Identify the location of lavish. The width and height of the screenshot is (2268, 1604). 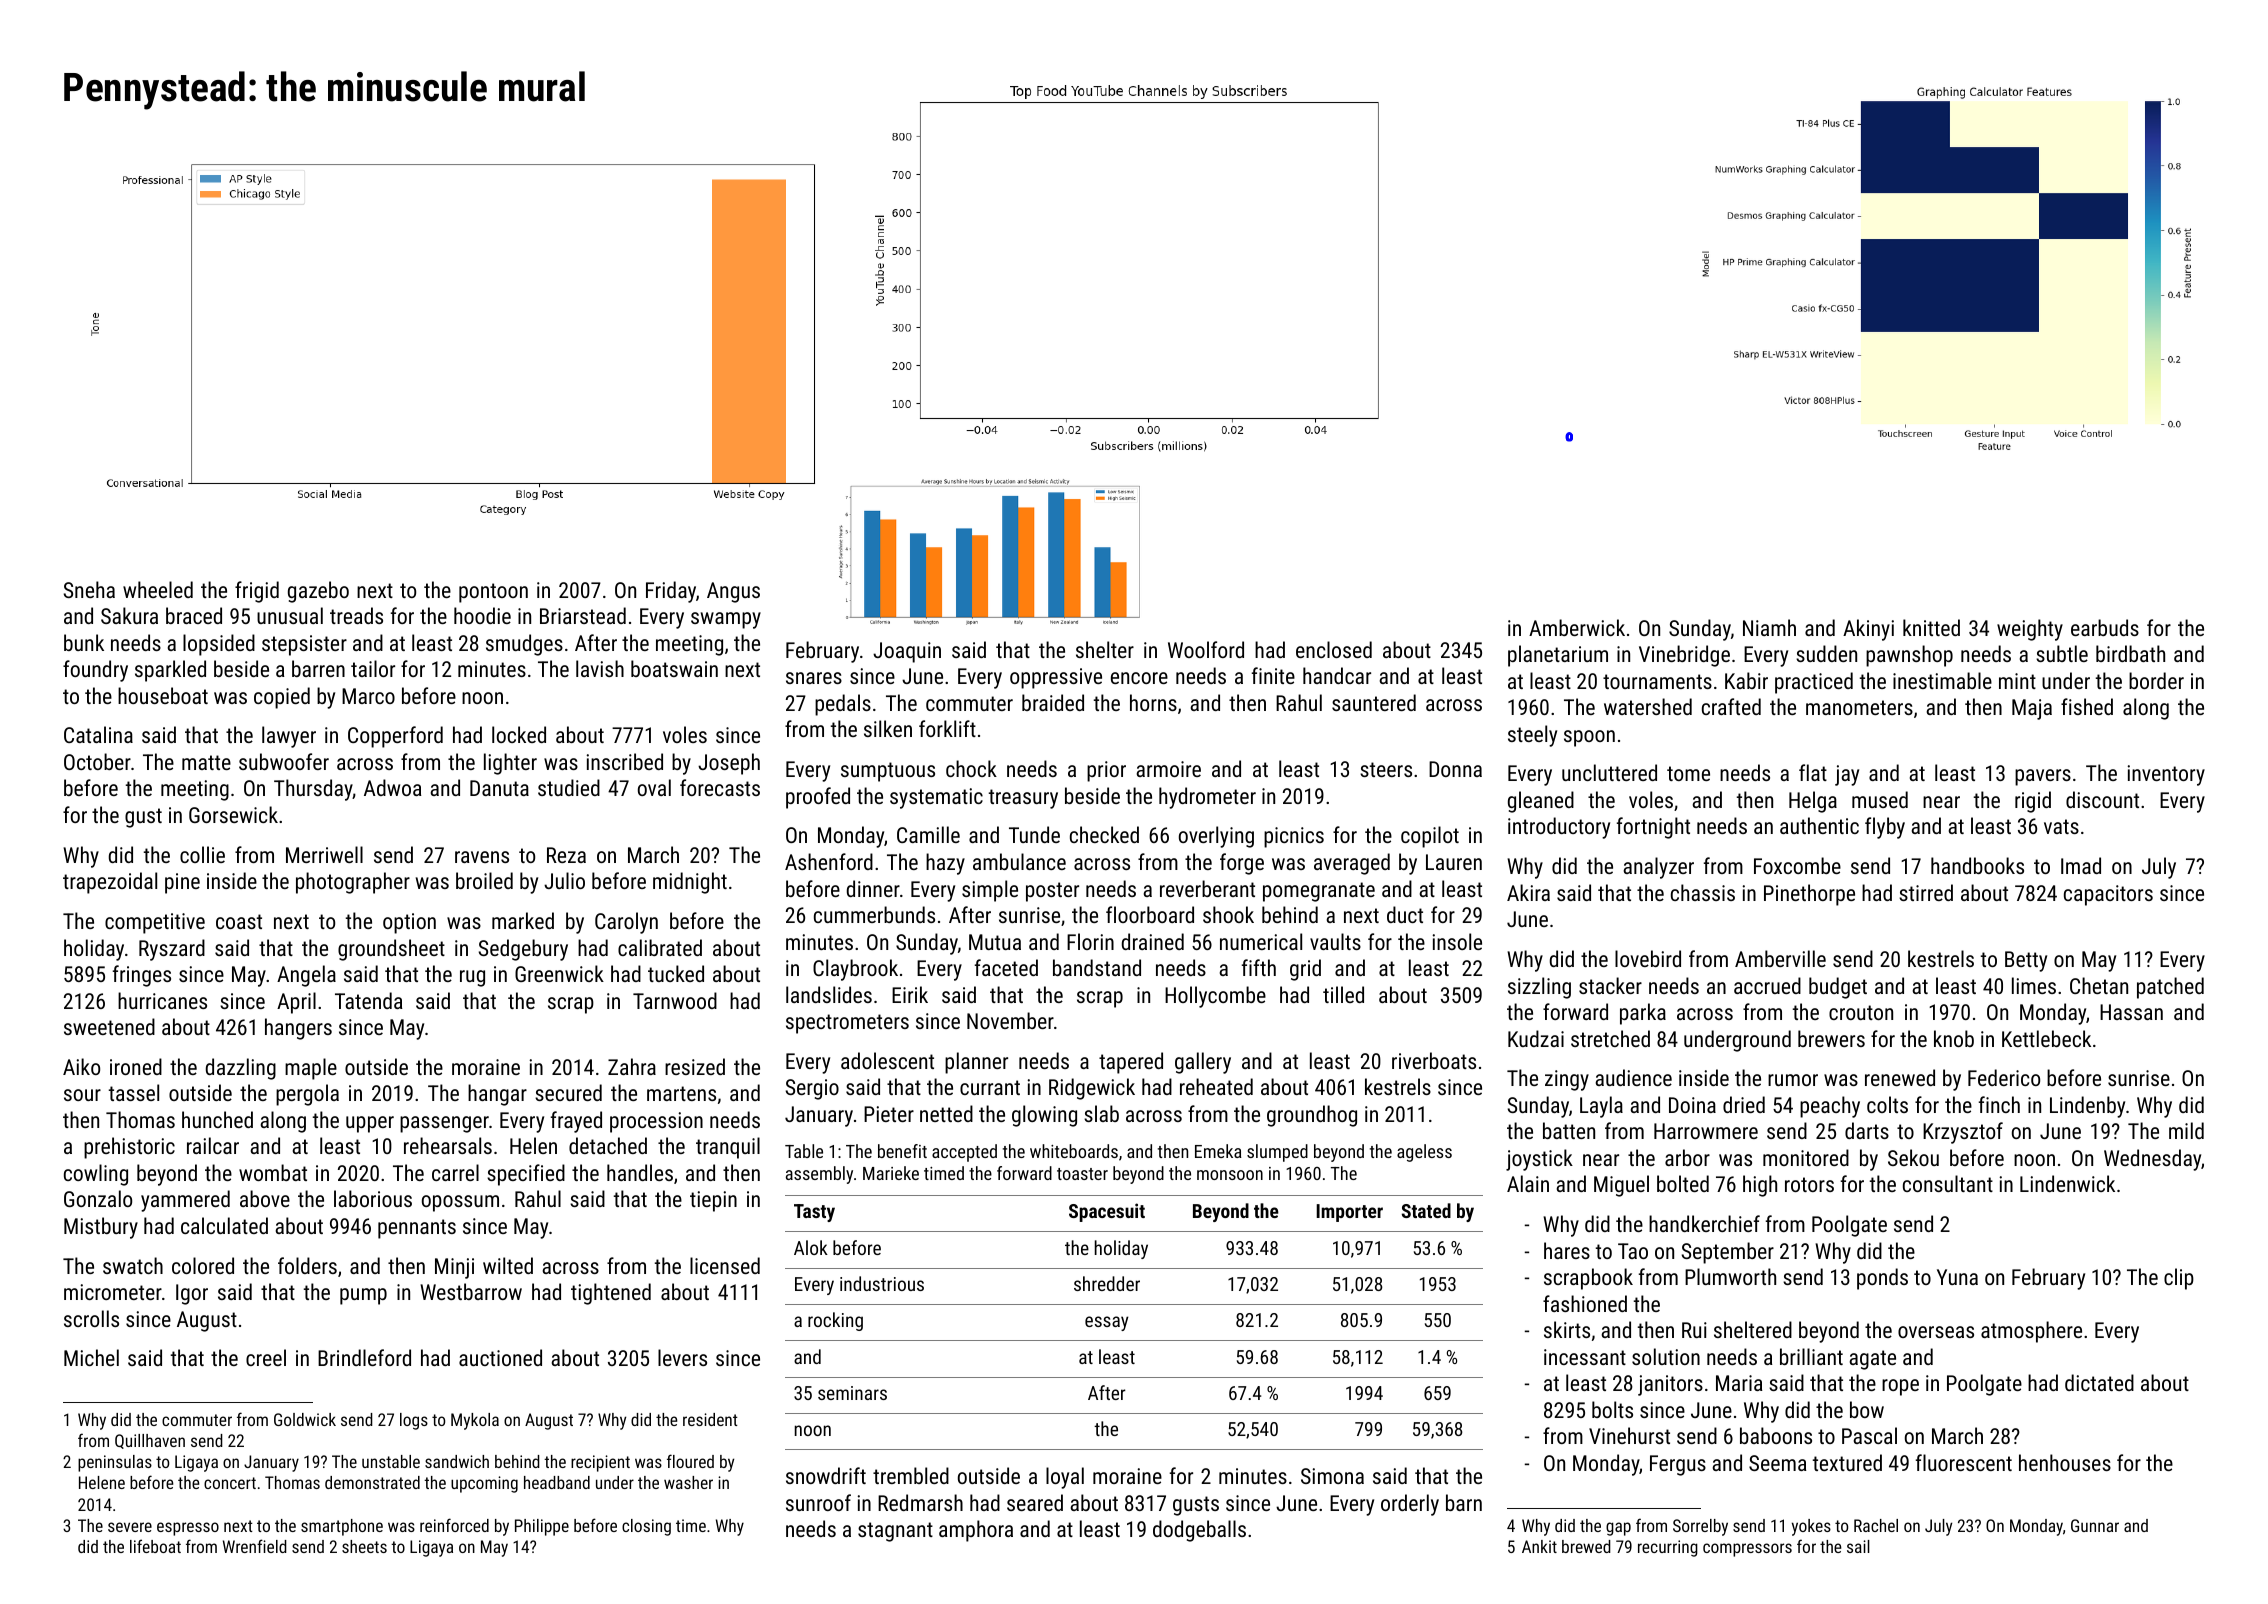
(600, 668).
